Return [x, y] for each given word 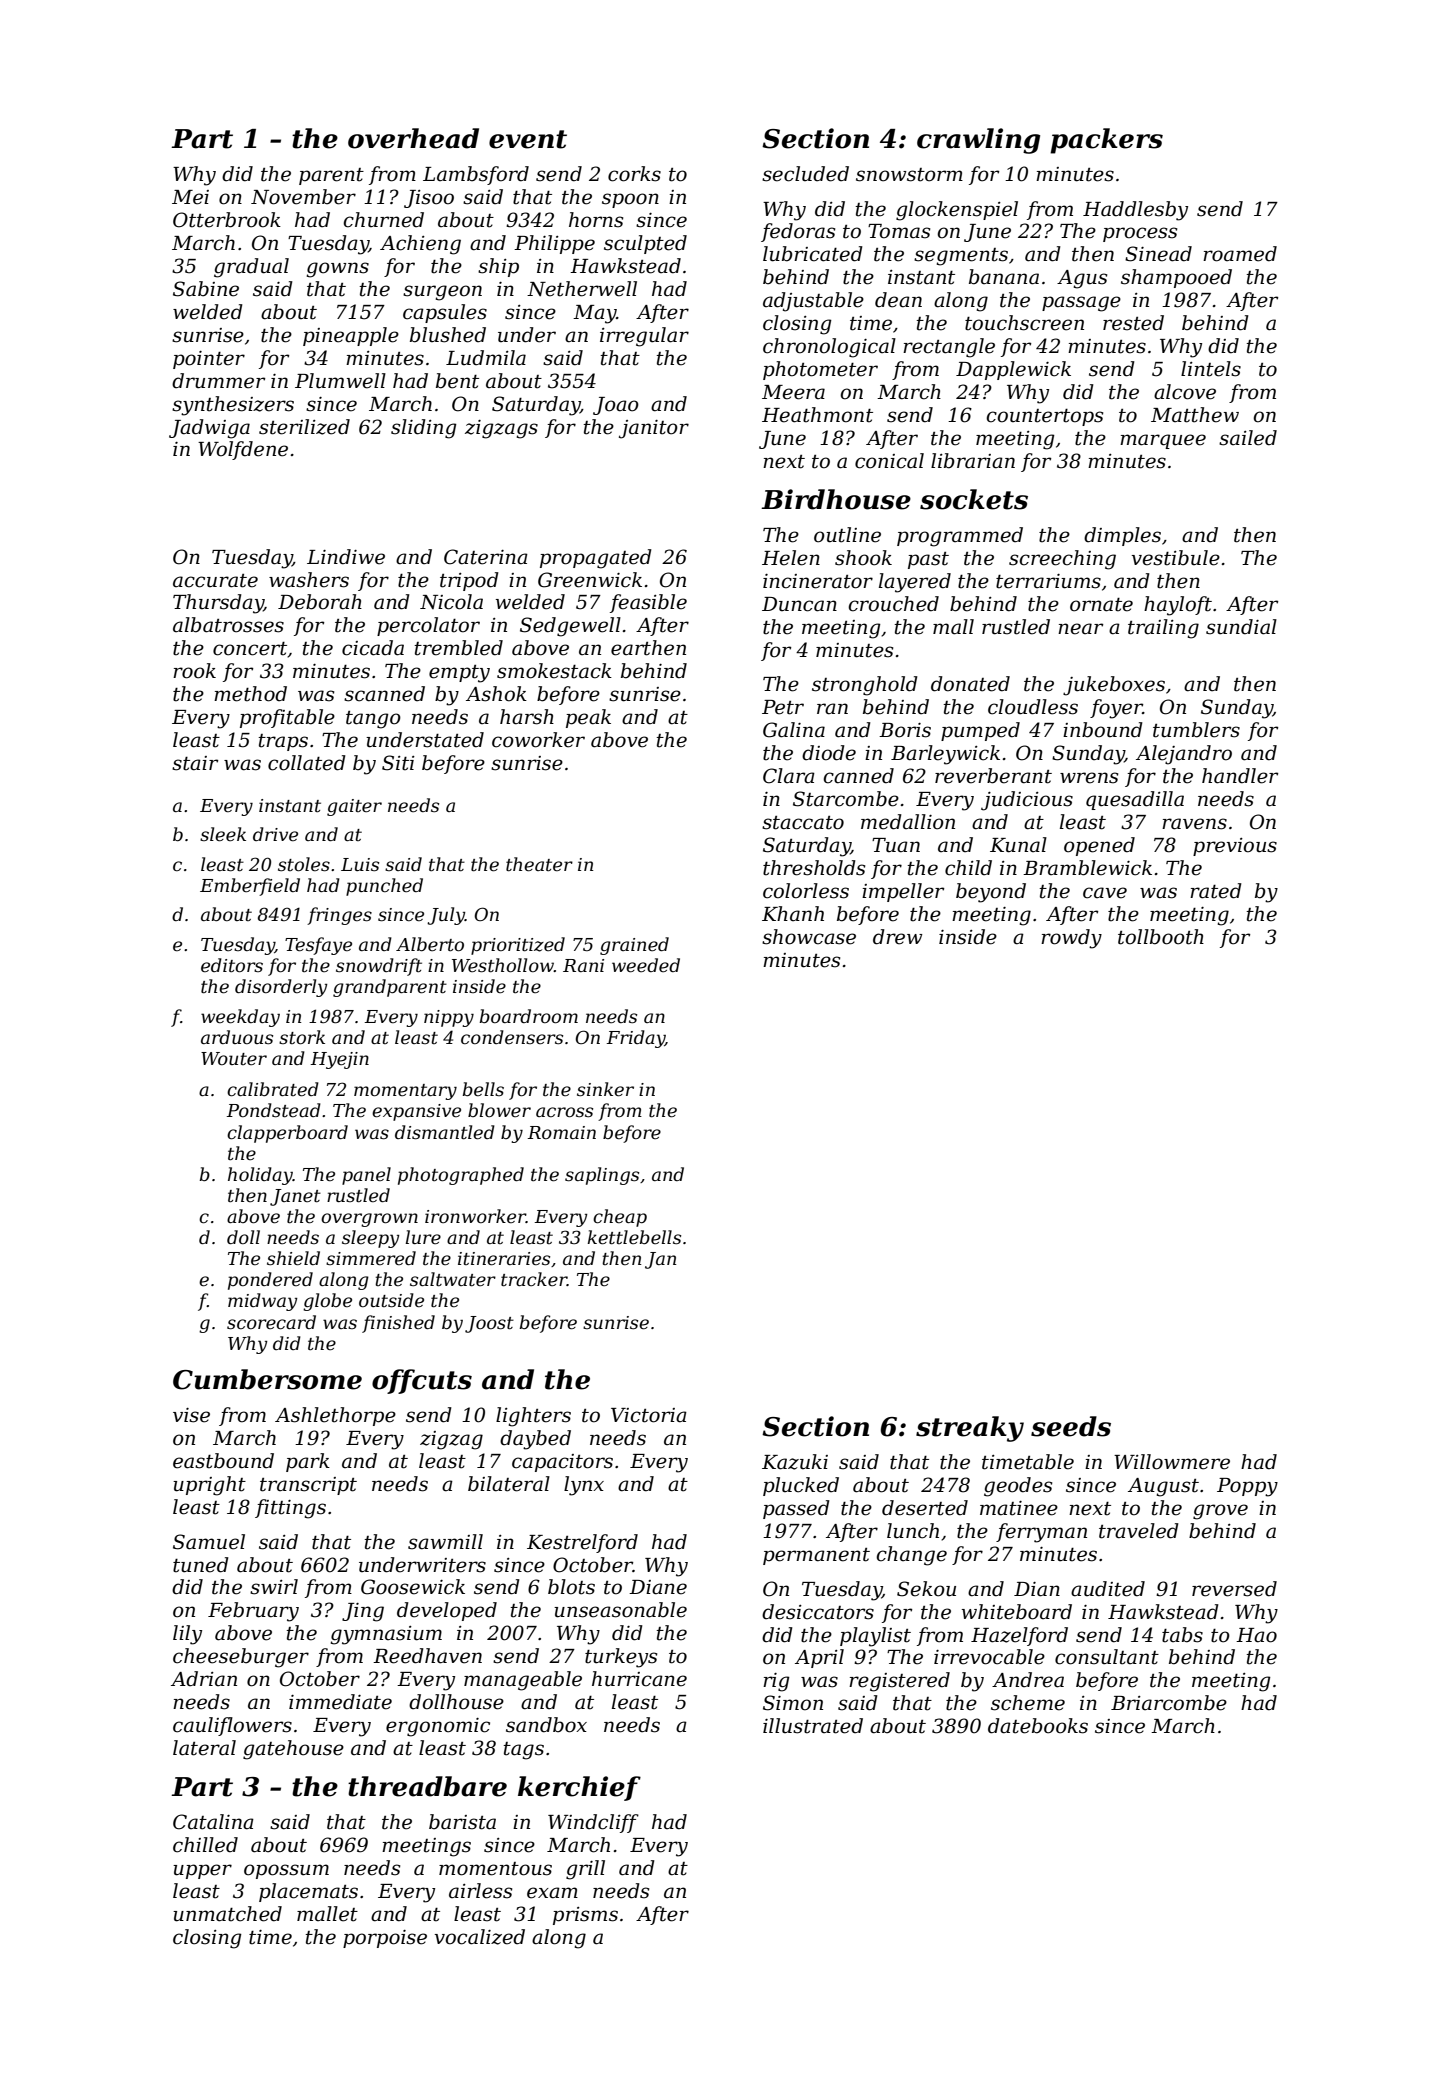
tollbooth [1161, 937]
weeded [646, 965]
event [528, 139]
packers [1106, 141]
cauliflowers [232, 1726]
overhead [413, 138]
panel [366, 1176]
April [819, 1658]
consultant [1107, 1657]
